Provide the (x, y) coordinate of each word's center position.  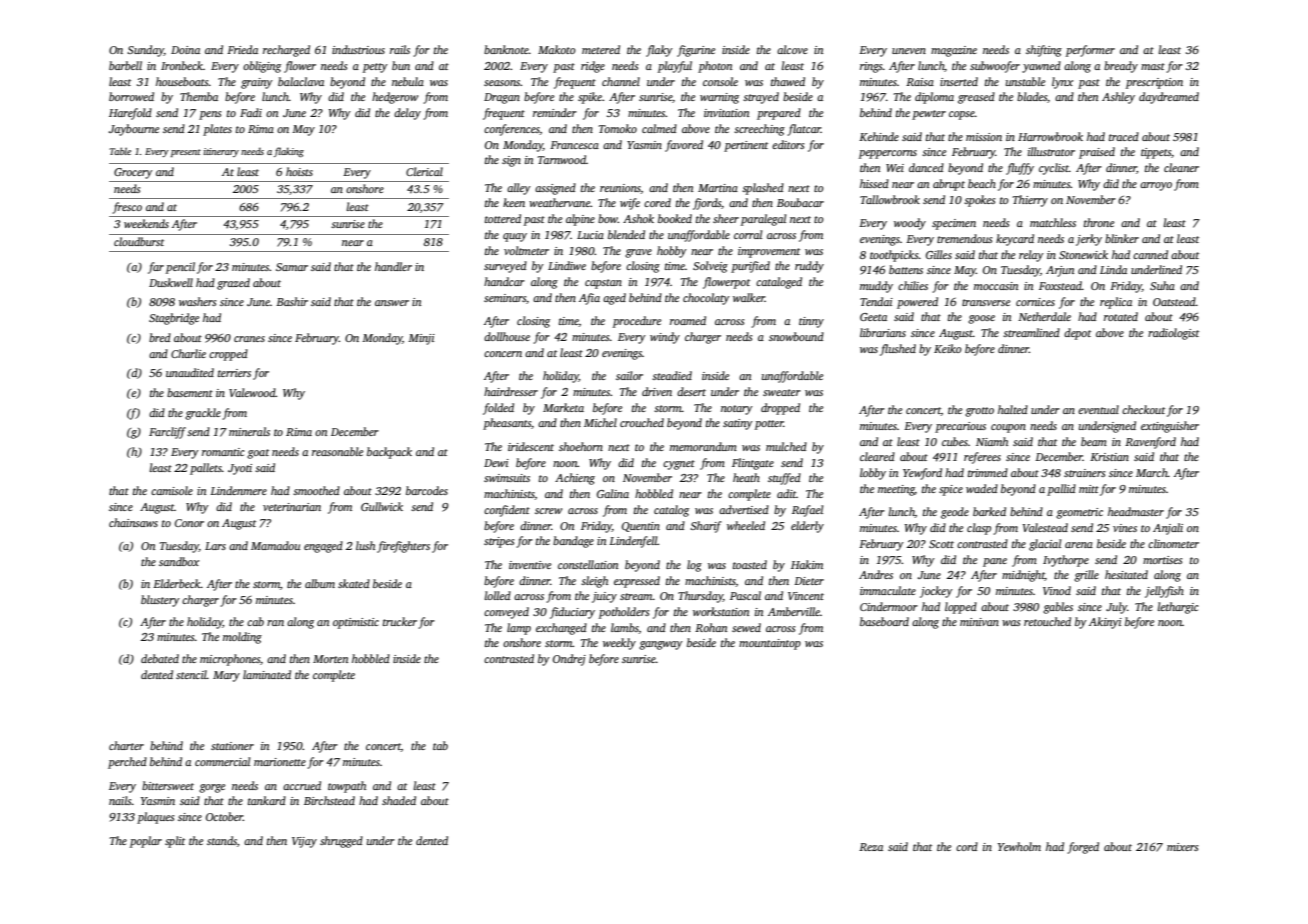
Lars (215, 546)
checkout (1143, 409)
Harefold (130, 114)
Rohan (711, 627)
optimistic (356, 623)
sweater (782, 392)
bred (160, 337)
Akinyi (1105, 623)
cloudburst (139, 241)
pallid (1061, 490)
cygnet (679, 465)
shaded (399, 800)
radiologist (1173, 334)
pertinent (746, 146)
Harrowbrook (1050, 136)
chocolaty (706, 299)
